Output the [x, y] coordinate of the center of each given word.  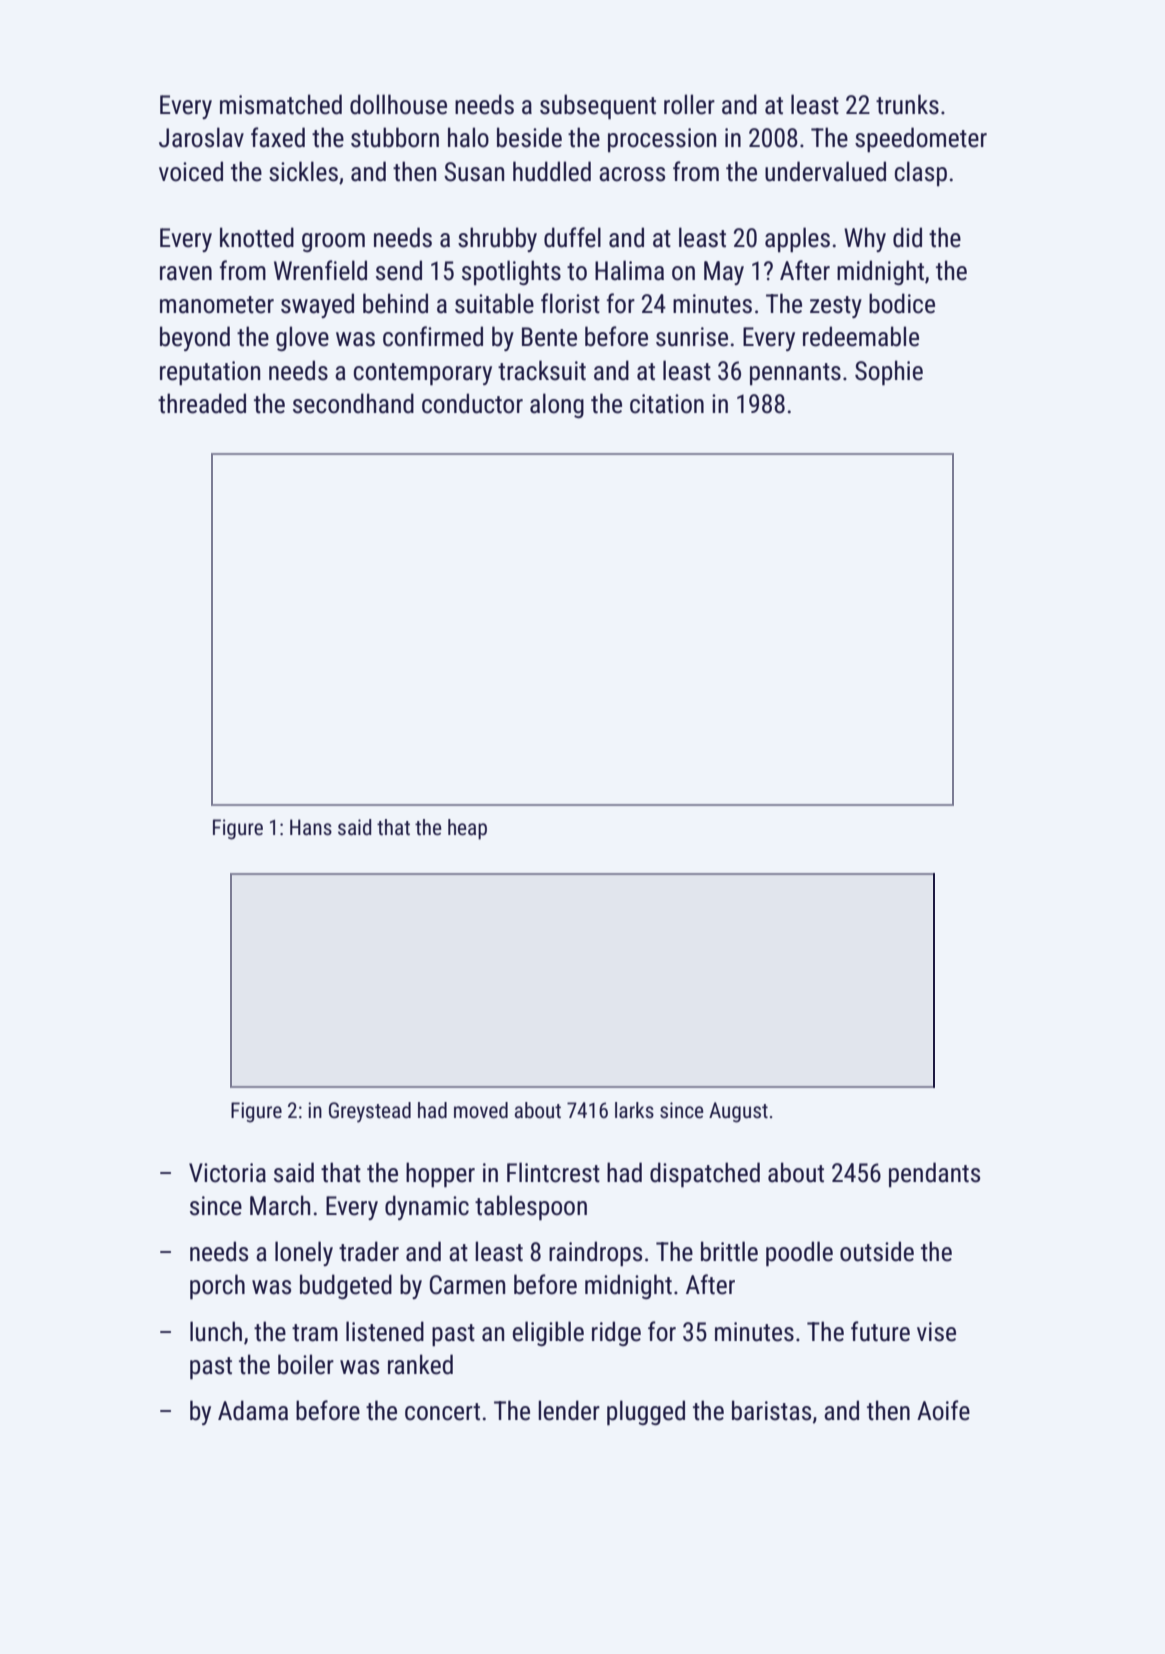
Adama [253, 1410]
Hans [311, 827]
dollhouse [398, 104]
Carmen [467, 1285]
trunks [907, 104]
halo [468, 137]
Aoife [943, 1410]
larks [634, 1110]
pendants [934, 1174]
